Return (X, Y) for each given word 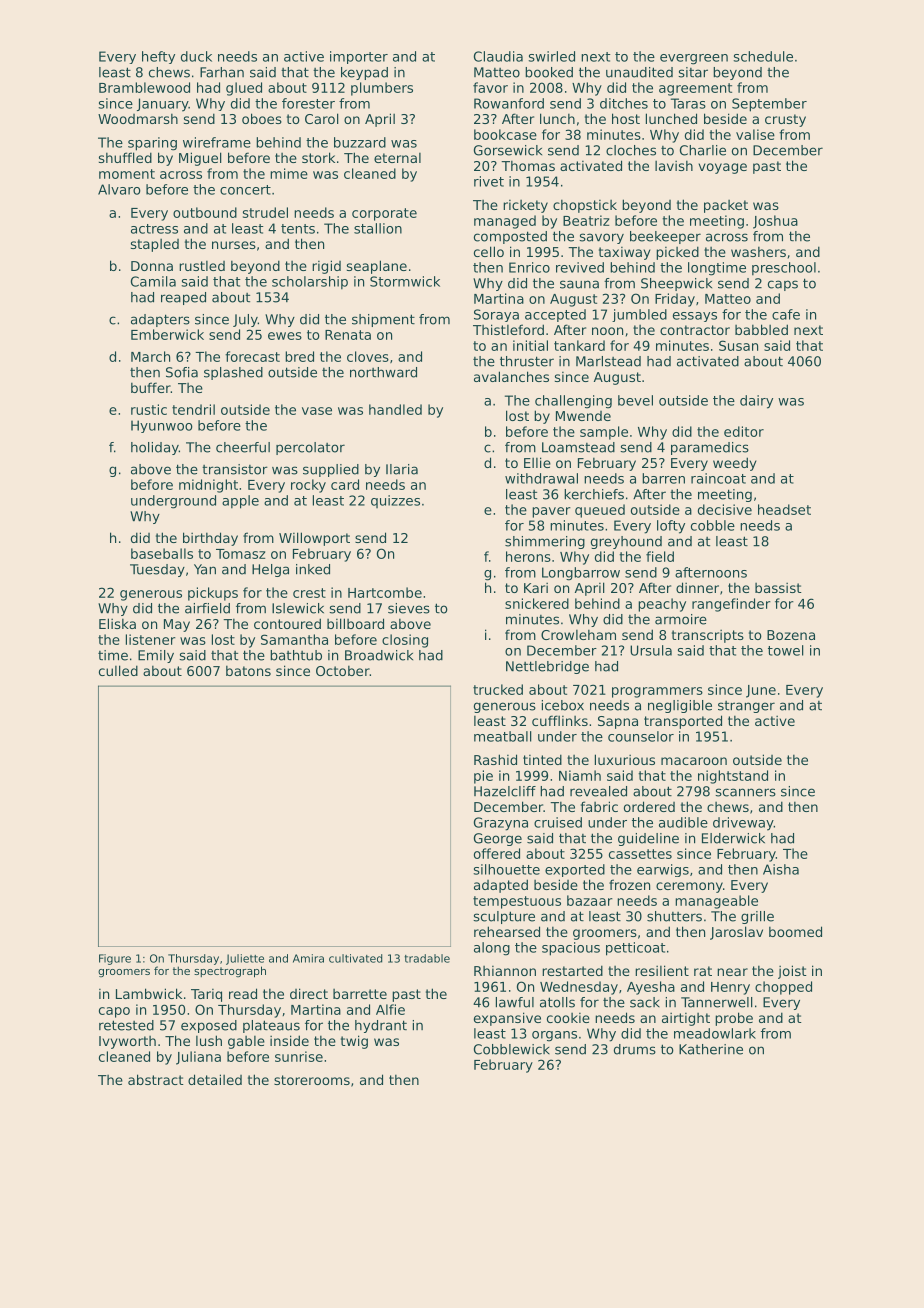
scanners (745, 792)
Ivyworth (127, 1042)
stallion (378, 228)
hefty (158, 57)
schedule (763, 56)
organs (554, 1036)
